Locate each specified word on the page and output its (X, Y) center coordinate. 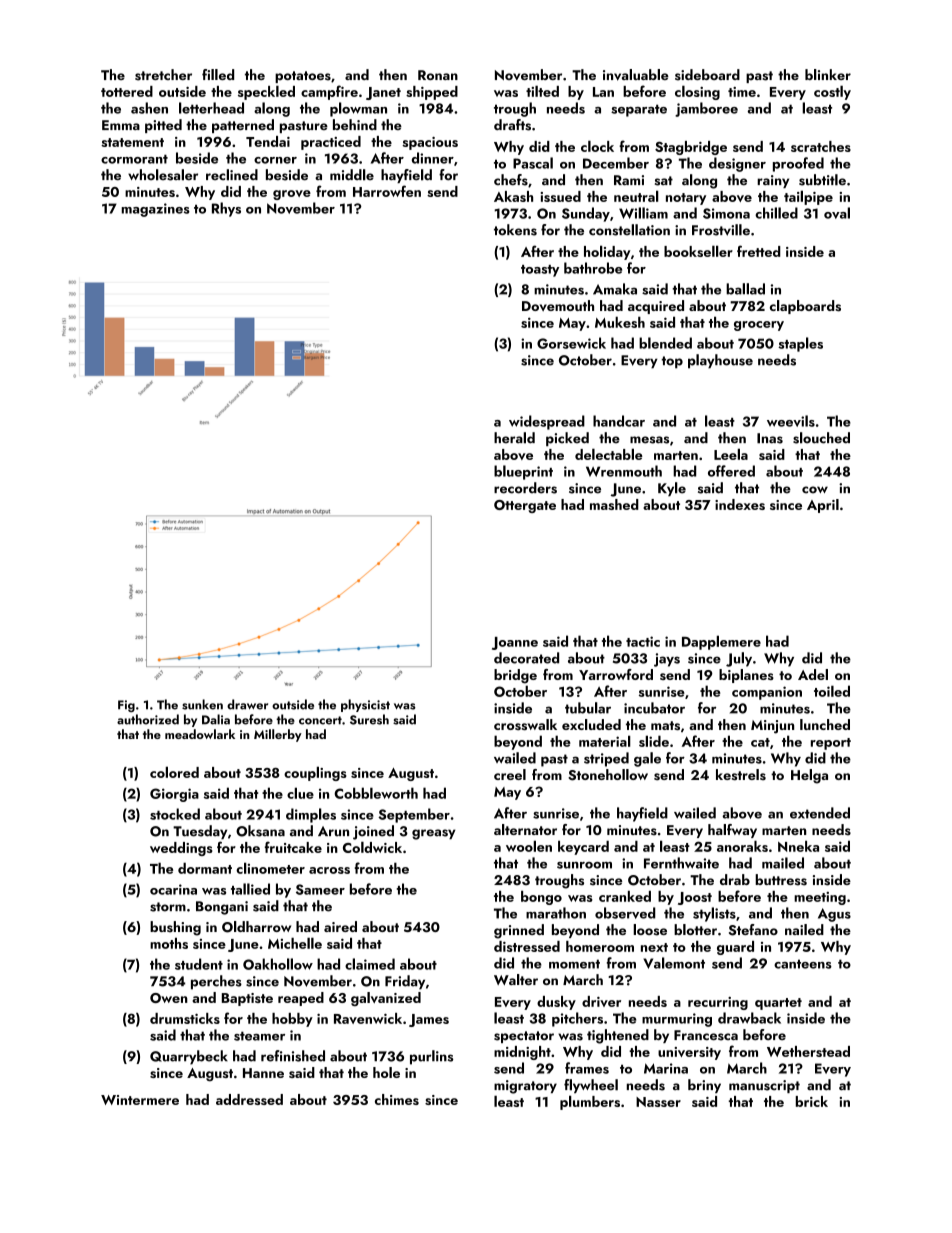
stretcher (163, 75)
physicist (365, 705)
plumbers (590, 1102)
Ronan (438, 75)
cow (815, 490)
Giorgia (174, 795)
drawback (749, 1018)
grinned (519, 931)
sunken (202, 704)
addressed (249, 1099)
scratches (821, 146)
